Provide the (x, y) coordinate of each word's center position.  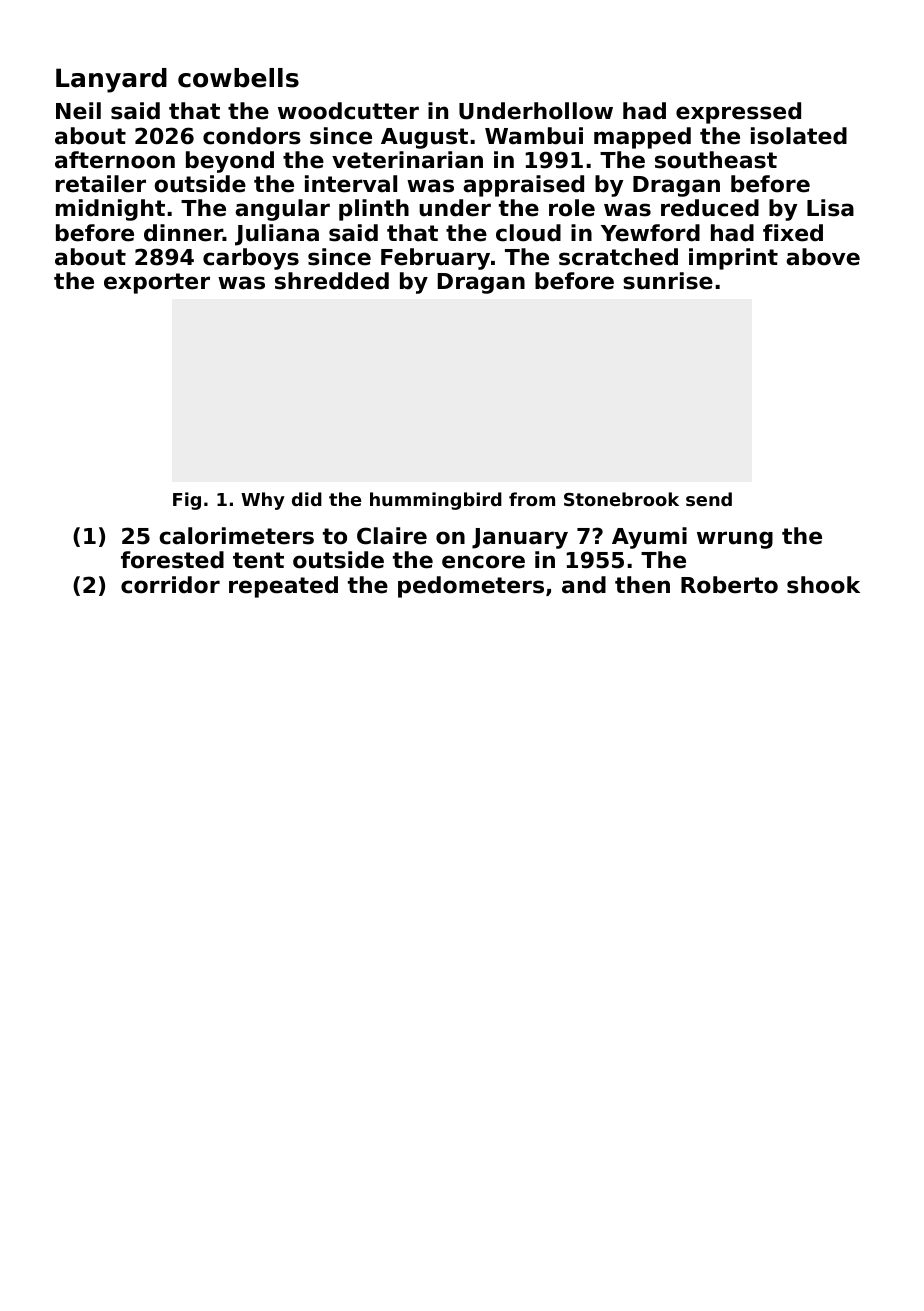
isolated (799, 136)
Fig (187, 501)
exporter (157, 283)
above (823, 257)
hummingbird (436, 501)
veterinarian (407, 160)
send (709, 499)
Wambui (534, 136)
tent (258, 560)
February (435, 259)
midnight (110, 210)
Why (263, 501)
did (307, 499)
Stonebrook (621, 499)
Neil (78, 111)
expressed (738, 113)
